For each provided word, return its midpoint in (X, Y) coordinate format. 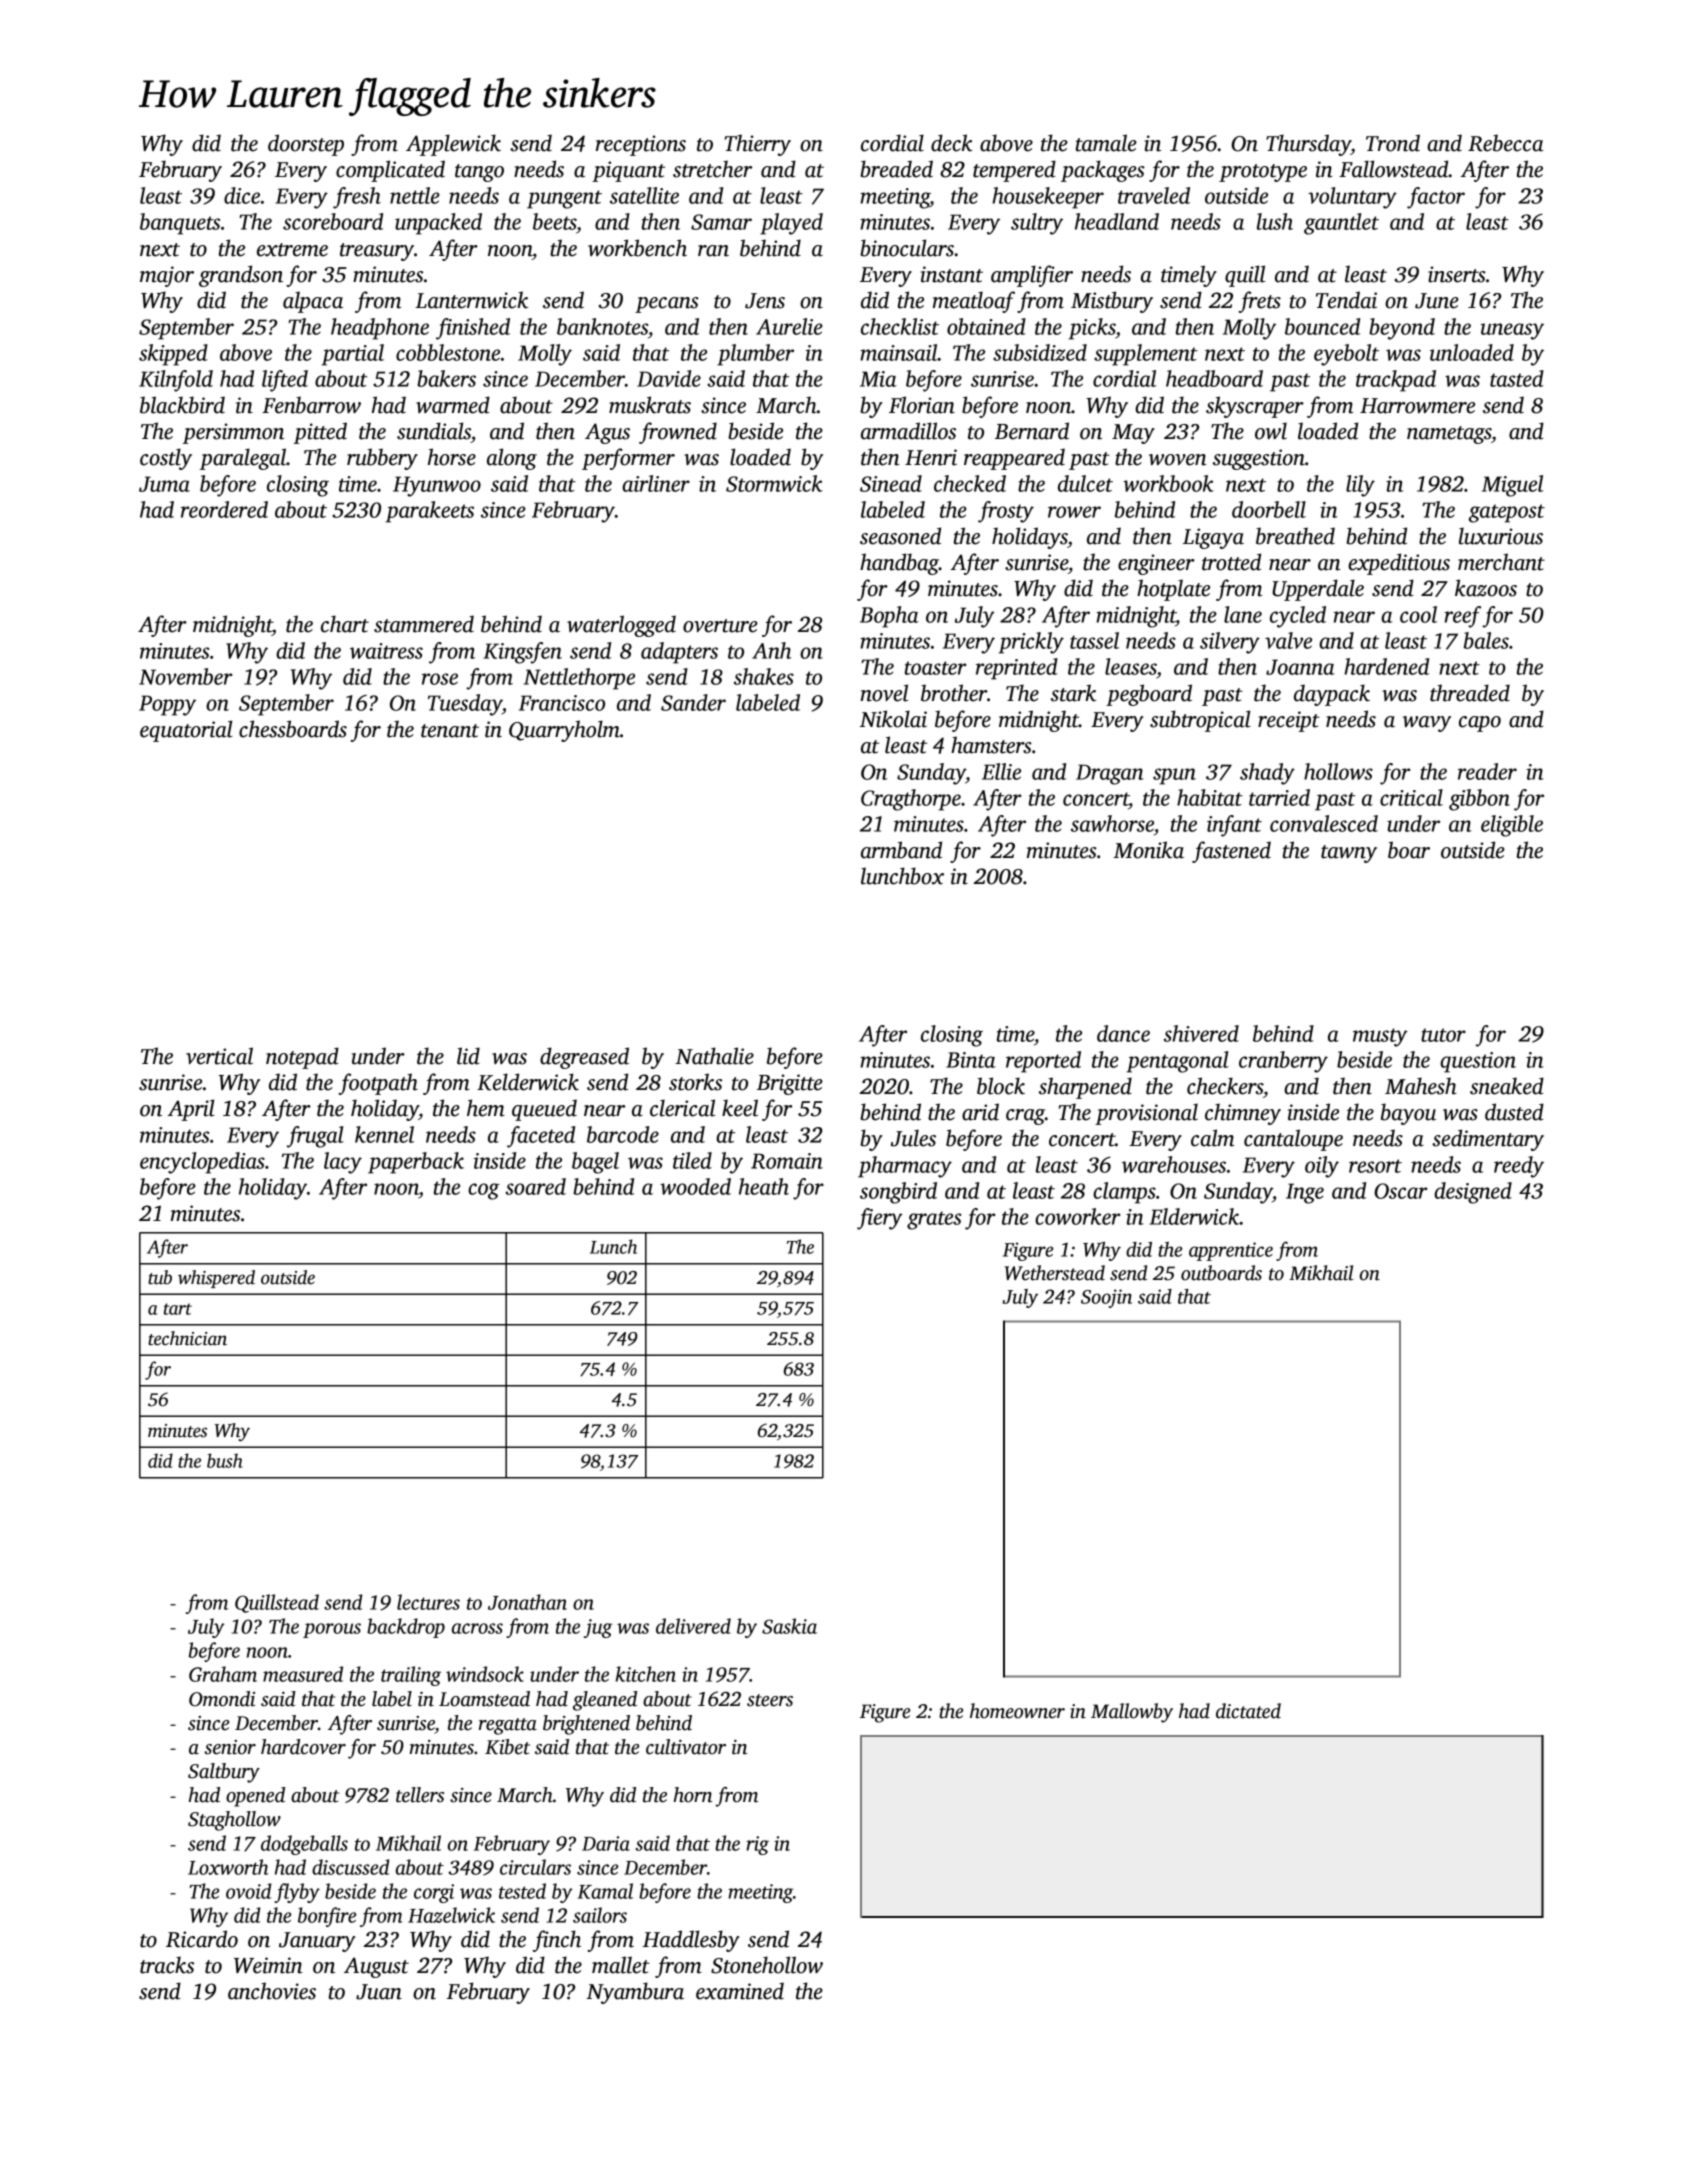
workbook (1168, 483)
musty (1380, 1037)
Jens (765, 301)
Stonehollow (767, 1965)
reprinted (1017, 669)
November (186, 676)
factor (1436, 198)
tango (479, 173)
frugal (315, 1137)
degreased (584, 1058)
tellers (420, 1795)
